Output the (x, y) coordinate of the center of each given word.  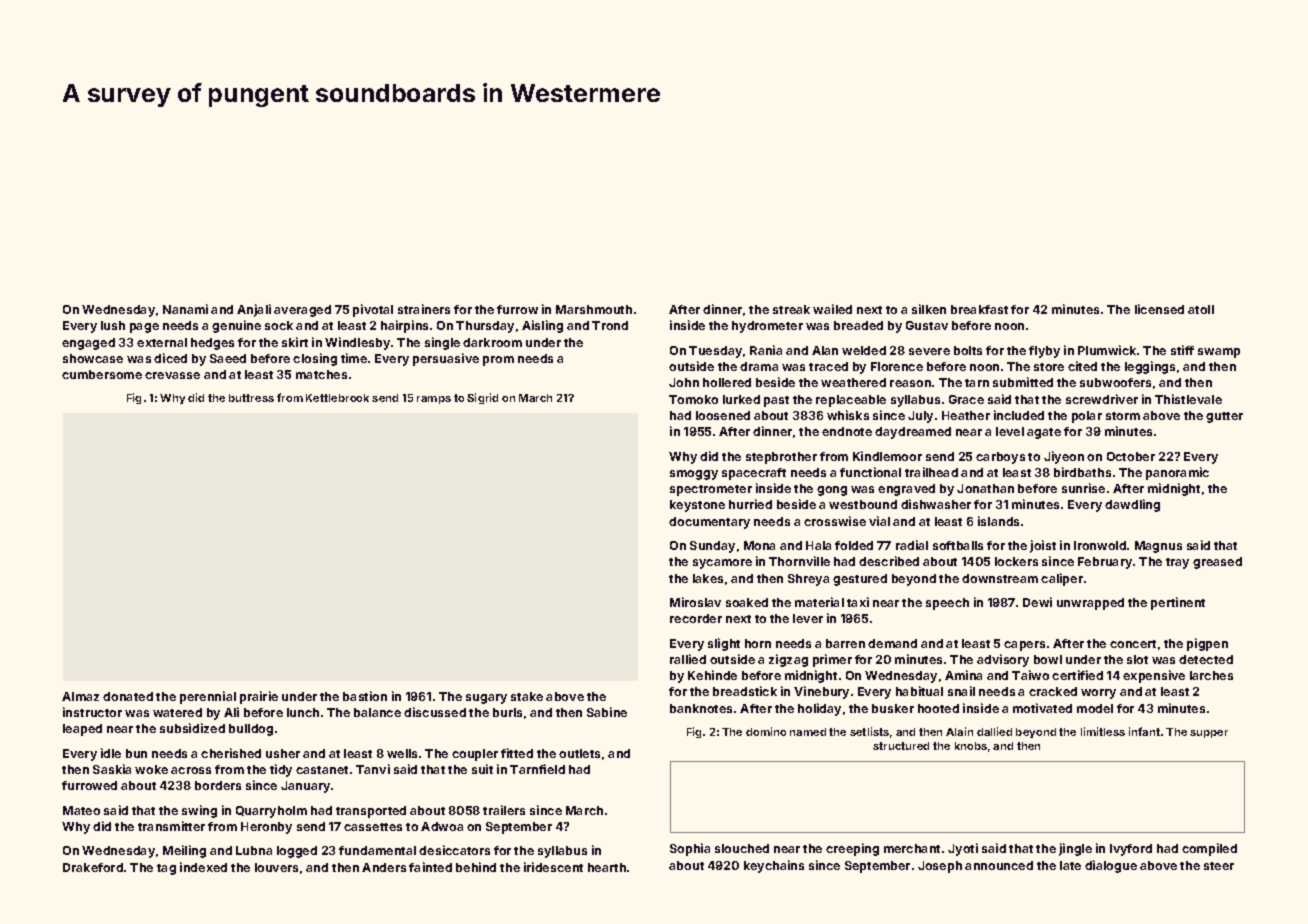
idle (111, 753)
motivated (1042, 708)
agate (1044, 433)
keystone (697, 506)
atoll (1201, 309)
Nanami (185, 309)
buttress (251, 398)
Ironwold (1100, 545)
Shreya (808, 580)
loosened (723, 415)
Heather (966, 415)
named (808, 732)
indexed (203, 867)
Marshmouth (594, 309)
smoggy (694, 475)
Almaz (80, 696)
